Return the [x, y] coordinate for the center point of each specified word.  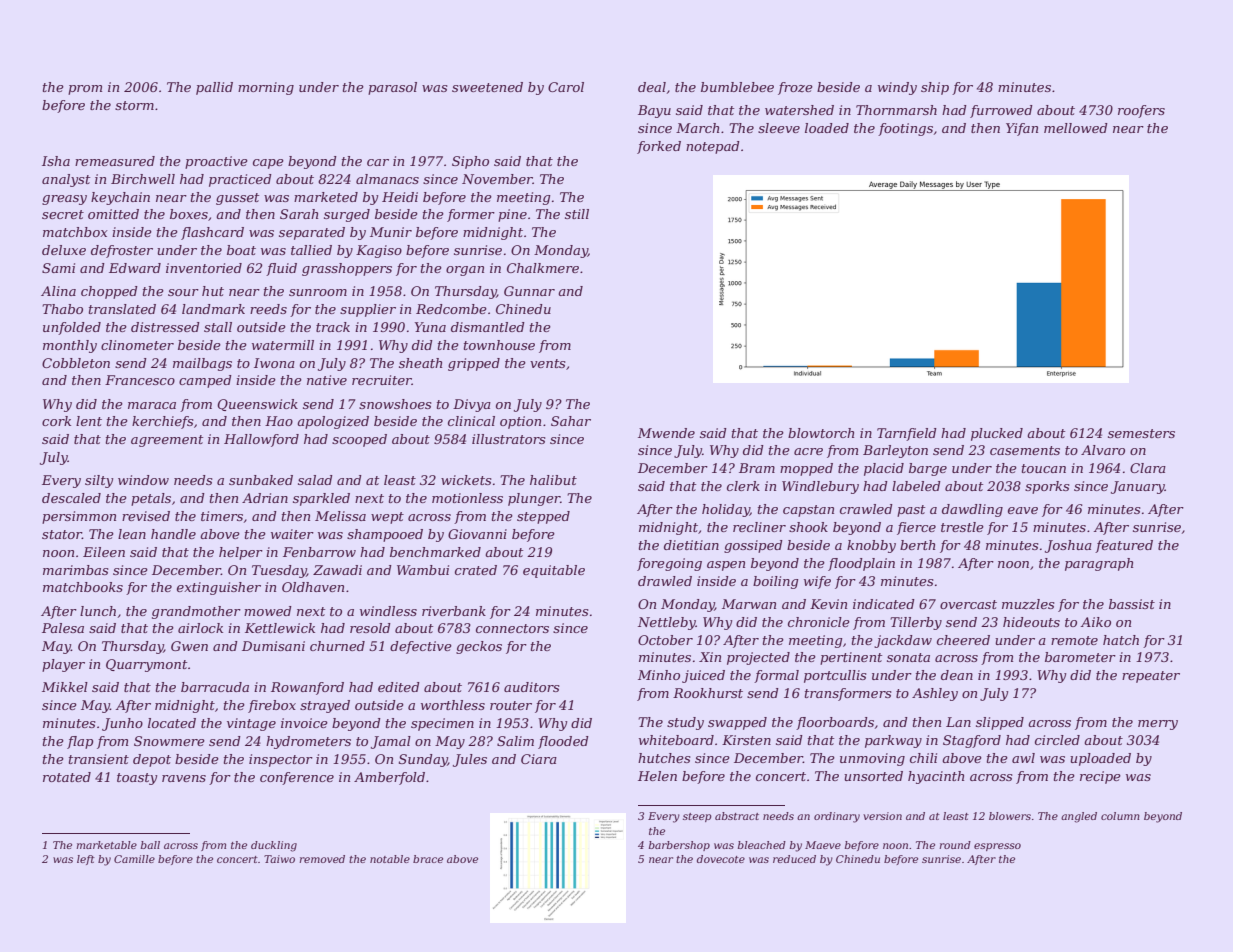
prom [85, 90]
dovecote [721, 859]
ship [935, 88]
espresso [997, 847]
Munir [391, 232]
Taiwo [279, 859]
